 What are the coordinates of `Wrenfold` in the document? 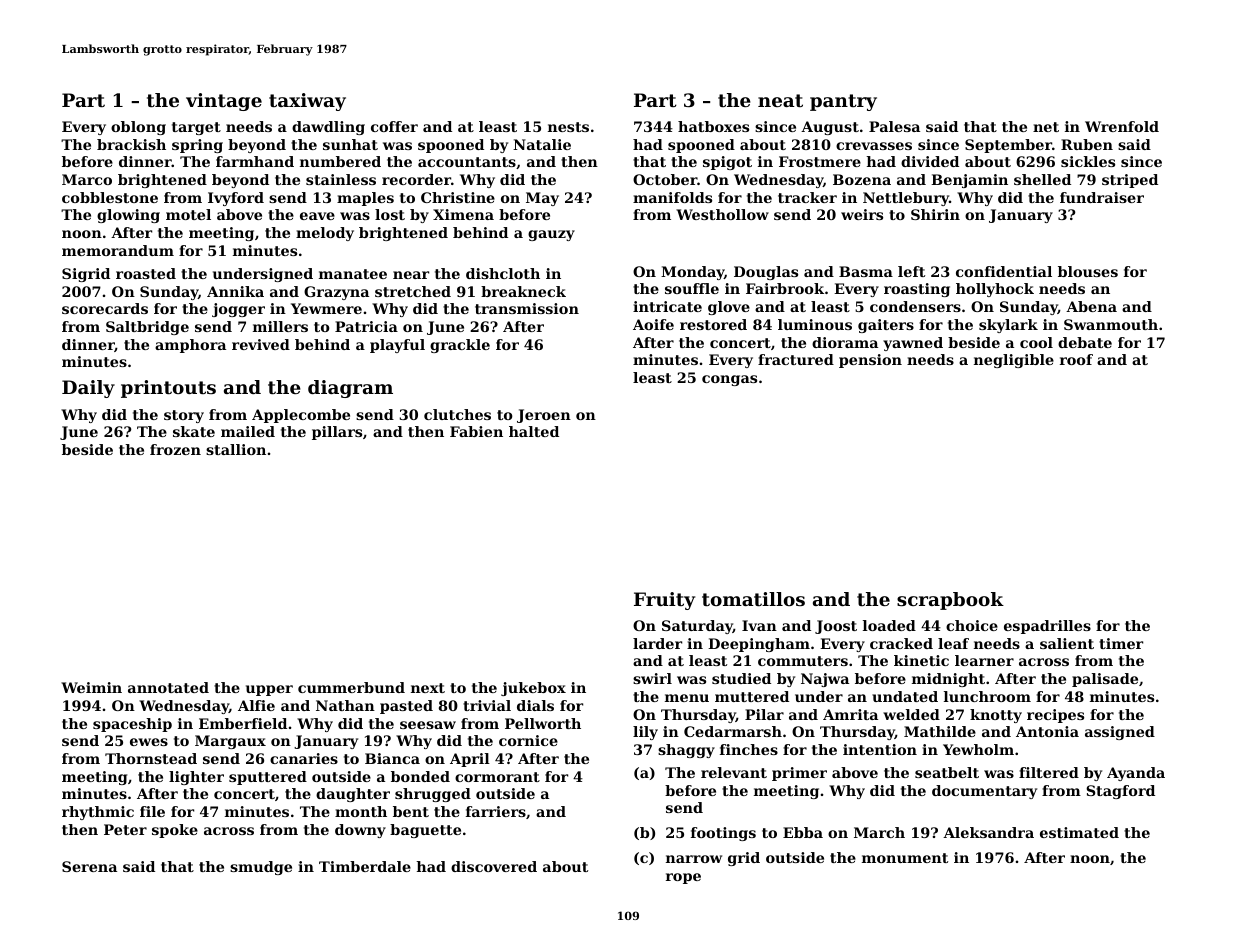 It's located at (1122, 126).
